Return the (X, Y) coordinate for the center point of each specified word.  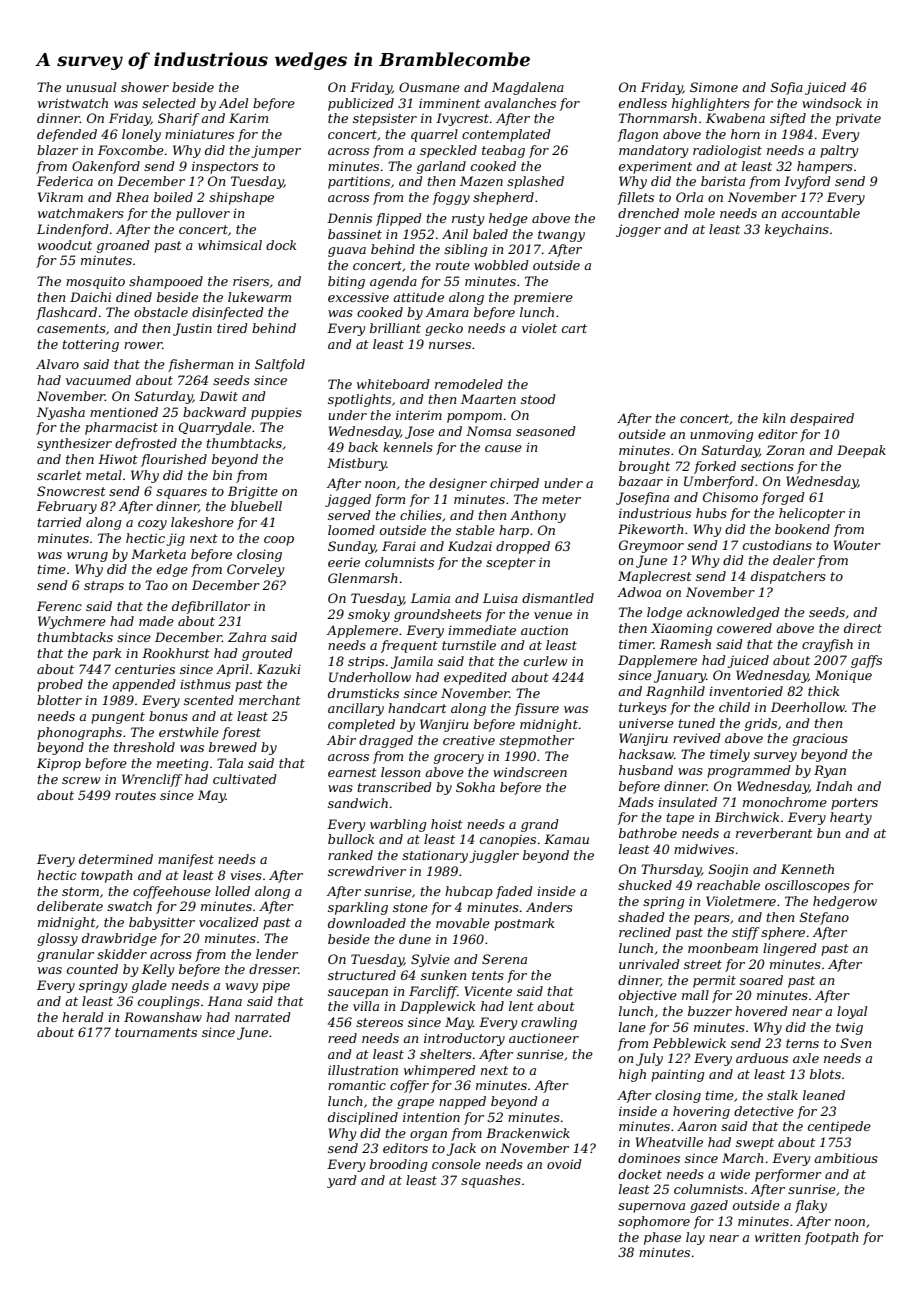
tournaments (156, 1032)
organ (428, 1136)
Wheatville (669, 1142)
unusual (91, 87)
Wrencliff (152, 780)
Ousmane (429, 87)
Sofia (787, 88)
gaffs (866, 661)
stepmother (536, 741)
